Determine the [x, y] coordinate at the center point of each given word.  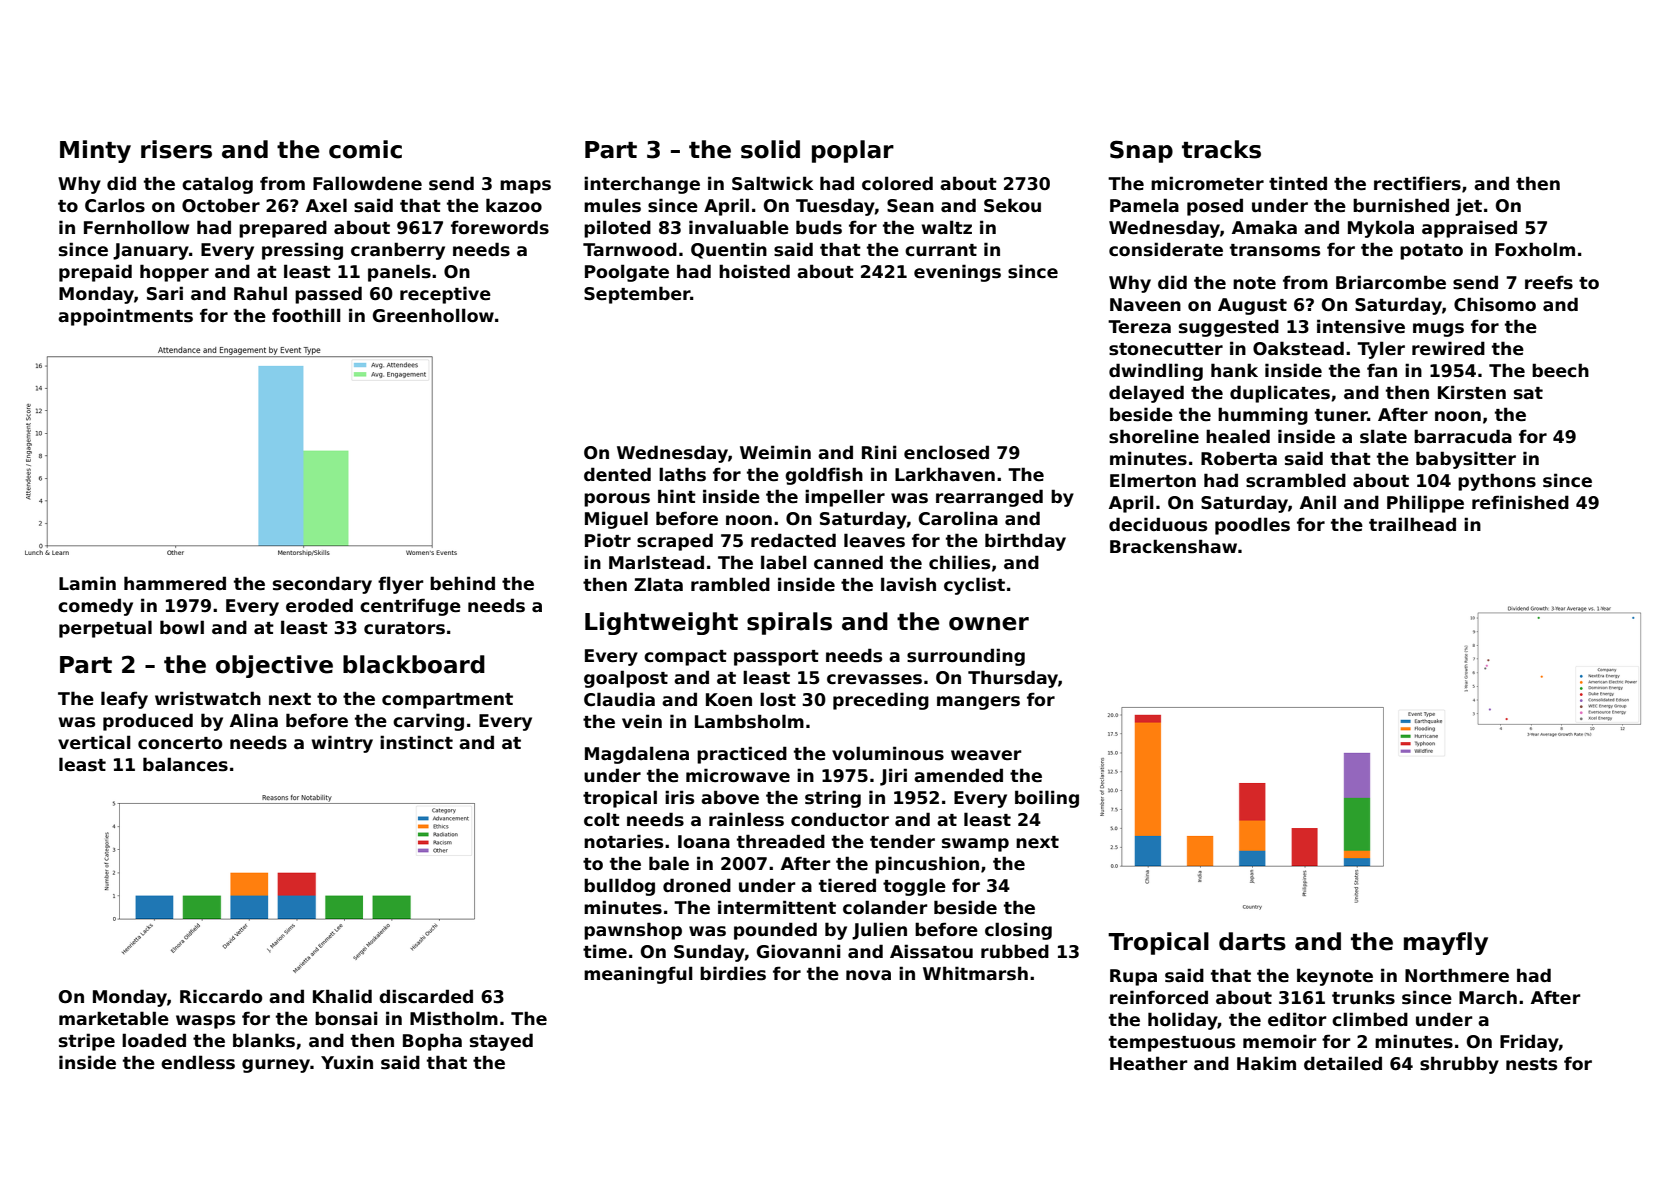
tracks [1221, 149]
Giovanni [799, 951]
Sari [165, 293]
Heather [1149, 1063]
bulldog [619, 887]
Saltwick [772, 183]
